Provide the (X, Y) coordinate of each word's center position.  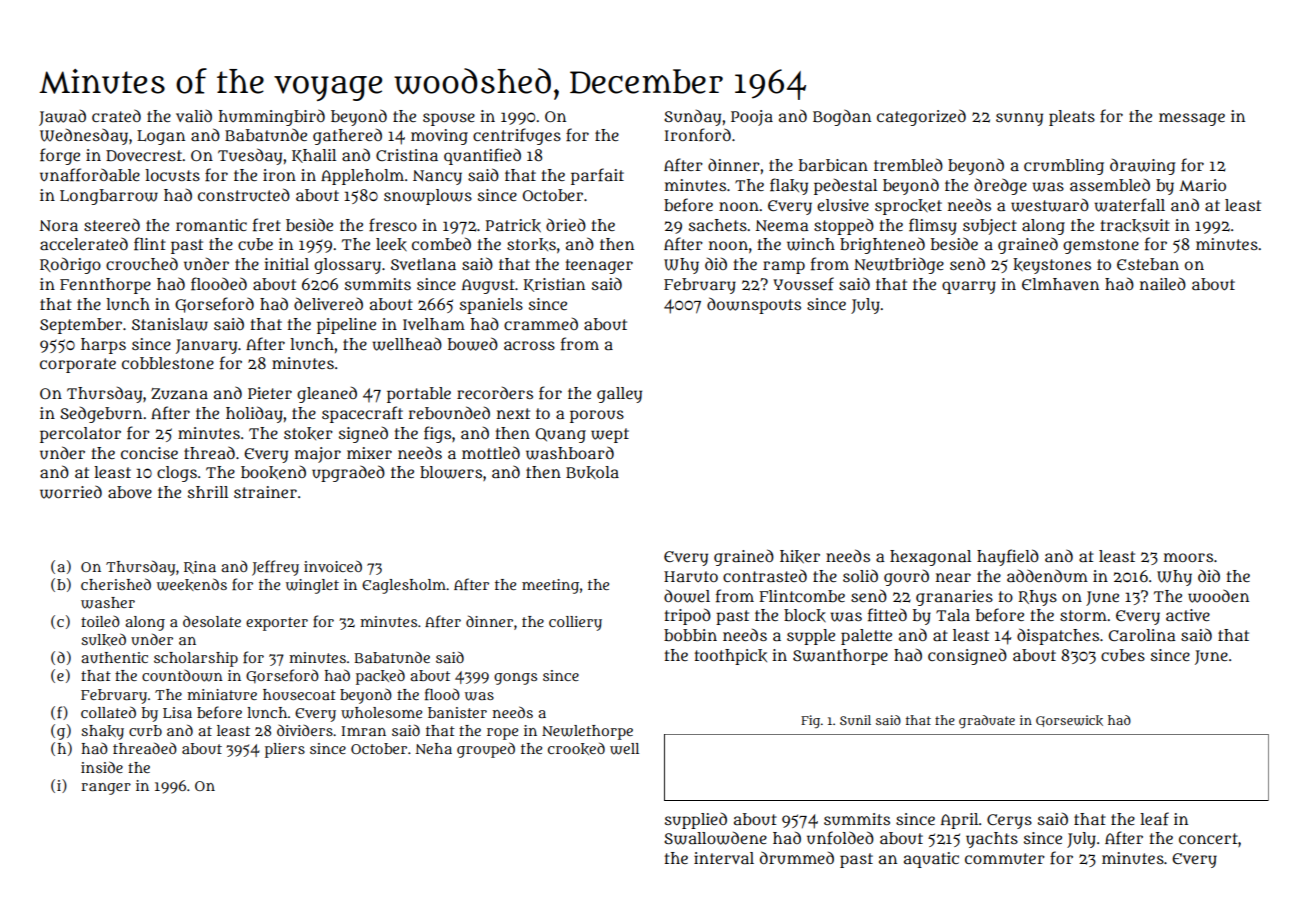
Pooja (752, 118)
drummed (797, 858)
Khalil (314, 156)
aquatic (931, 860)
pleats (1072, 118)
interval (724, 858)
